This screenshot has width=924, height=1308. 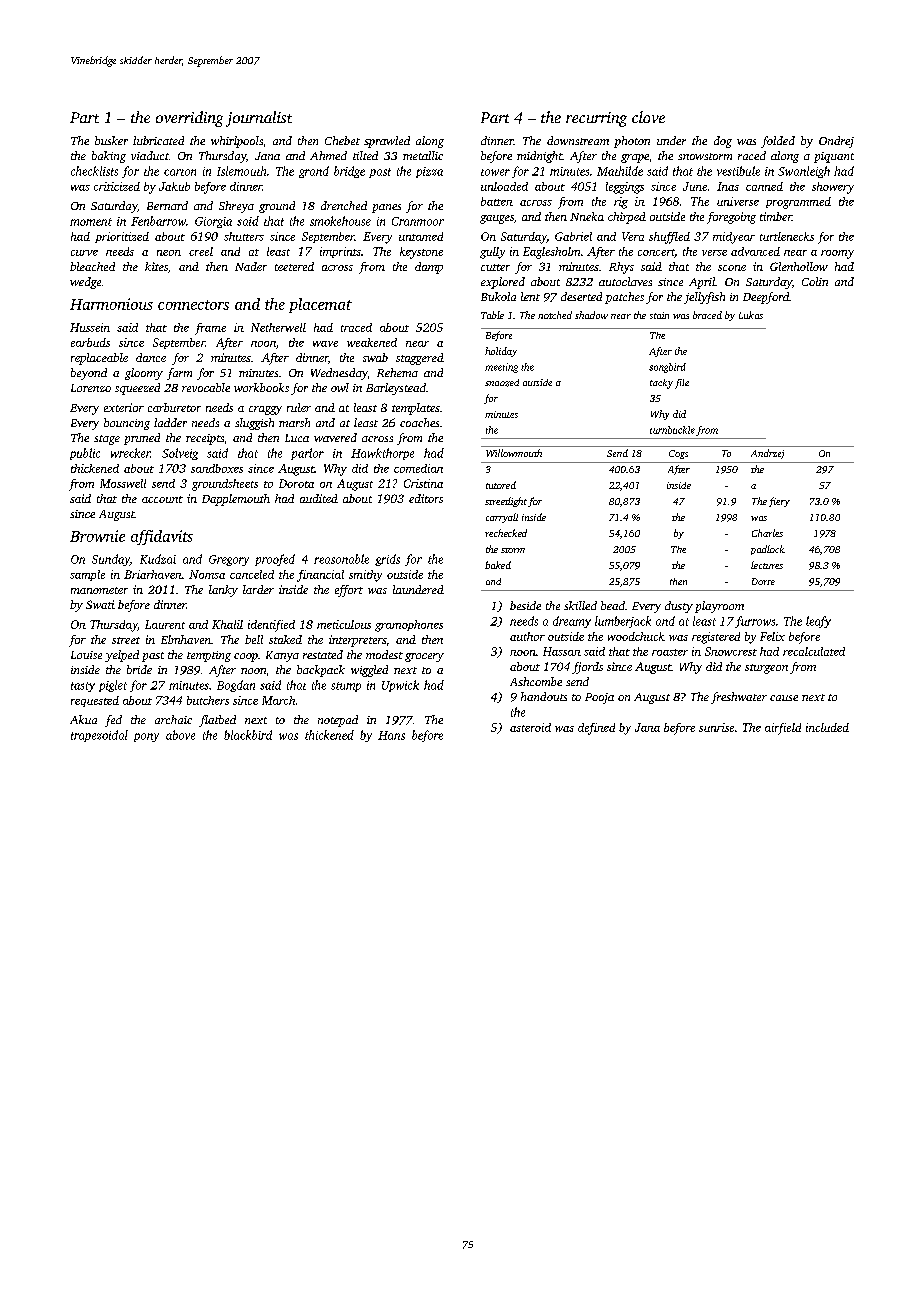 What do you see at coordinates (158, 140) in the screenshot?
I see `lubricated` at bounding box center [158, 140].
